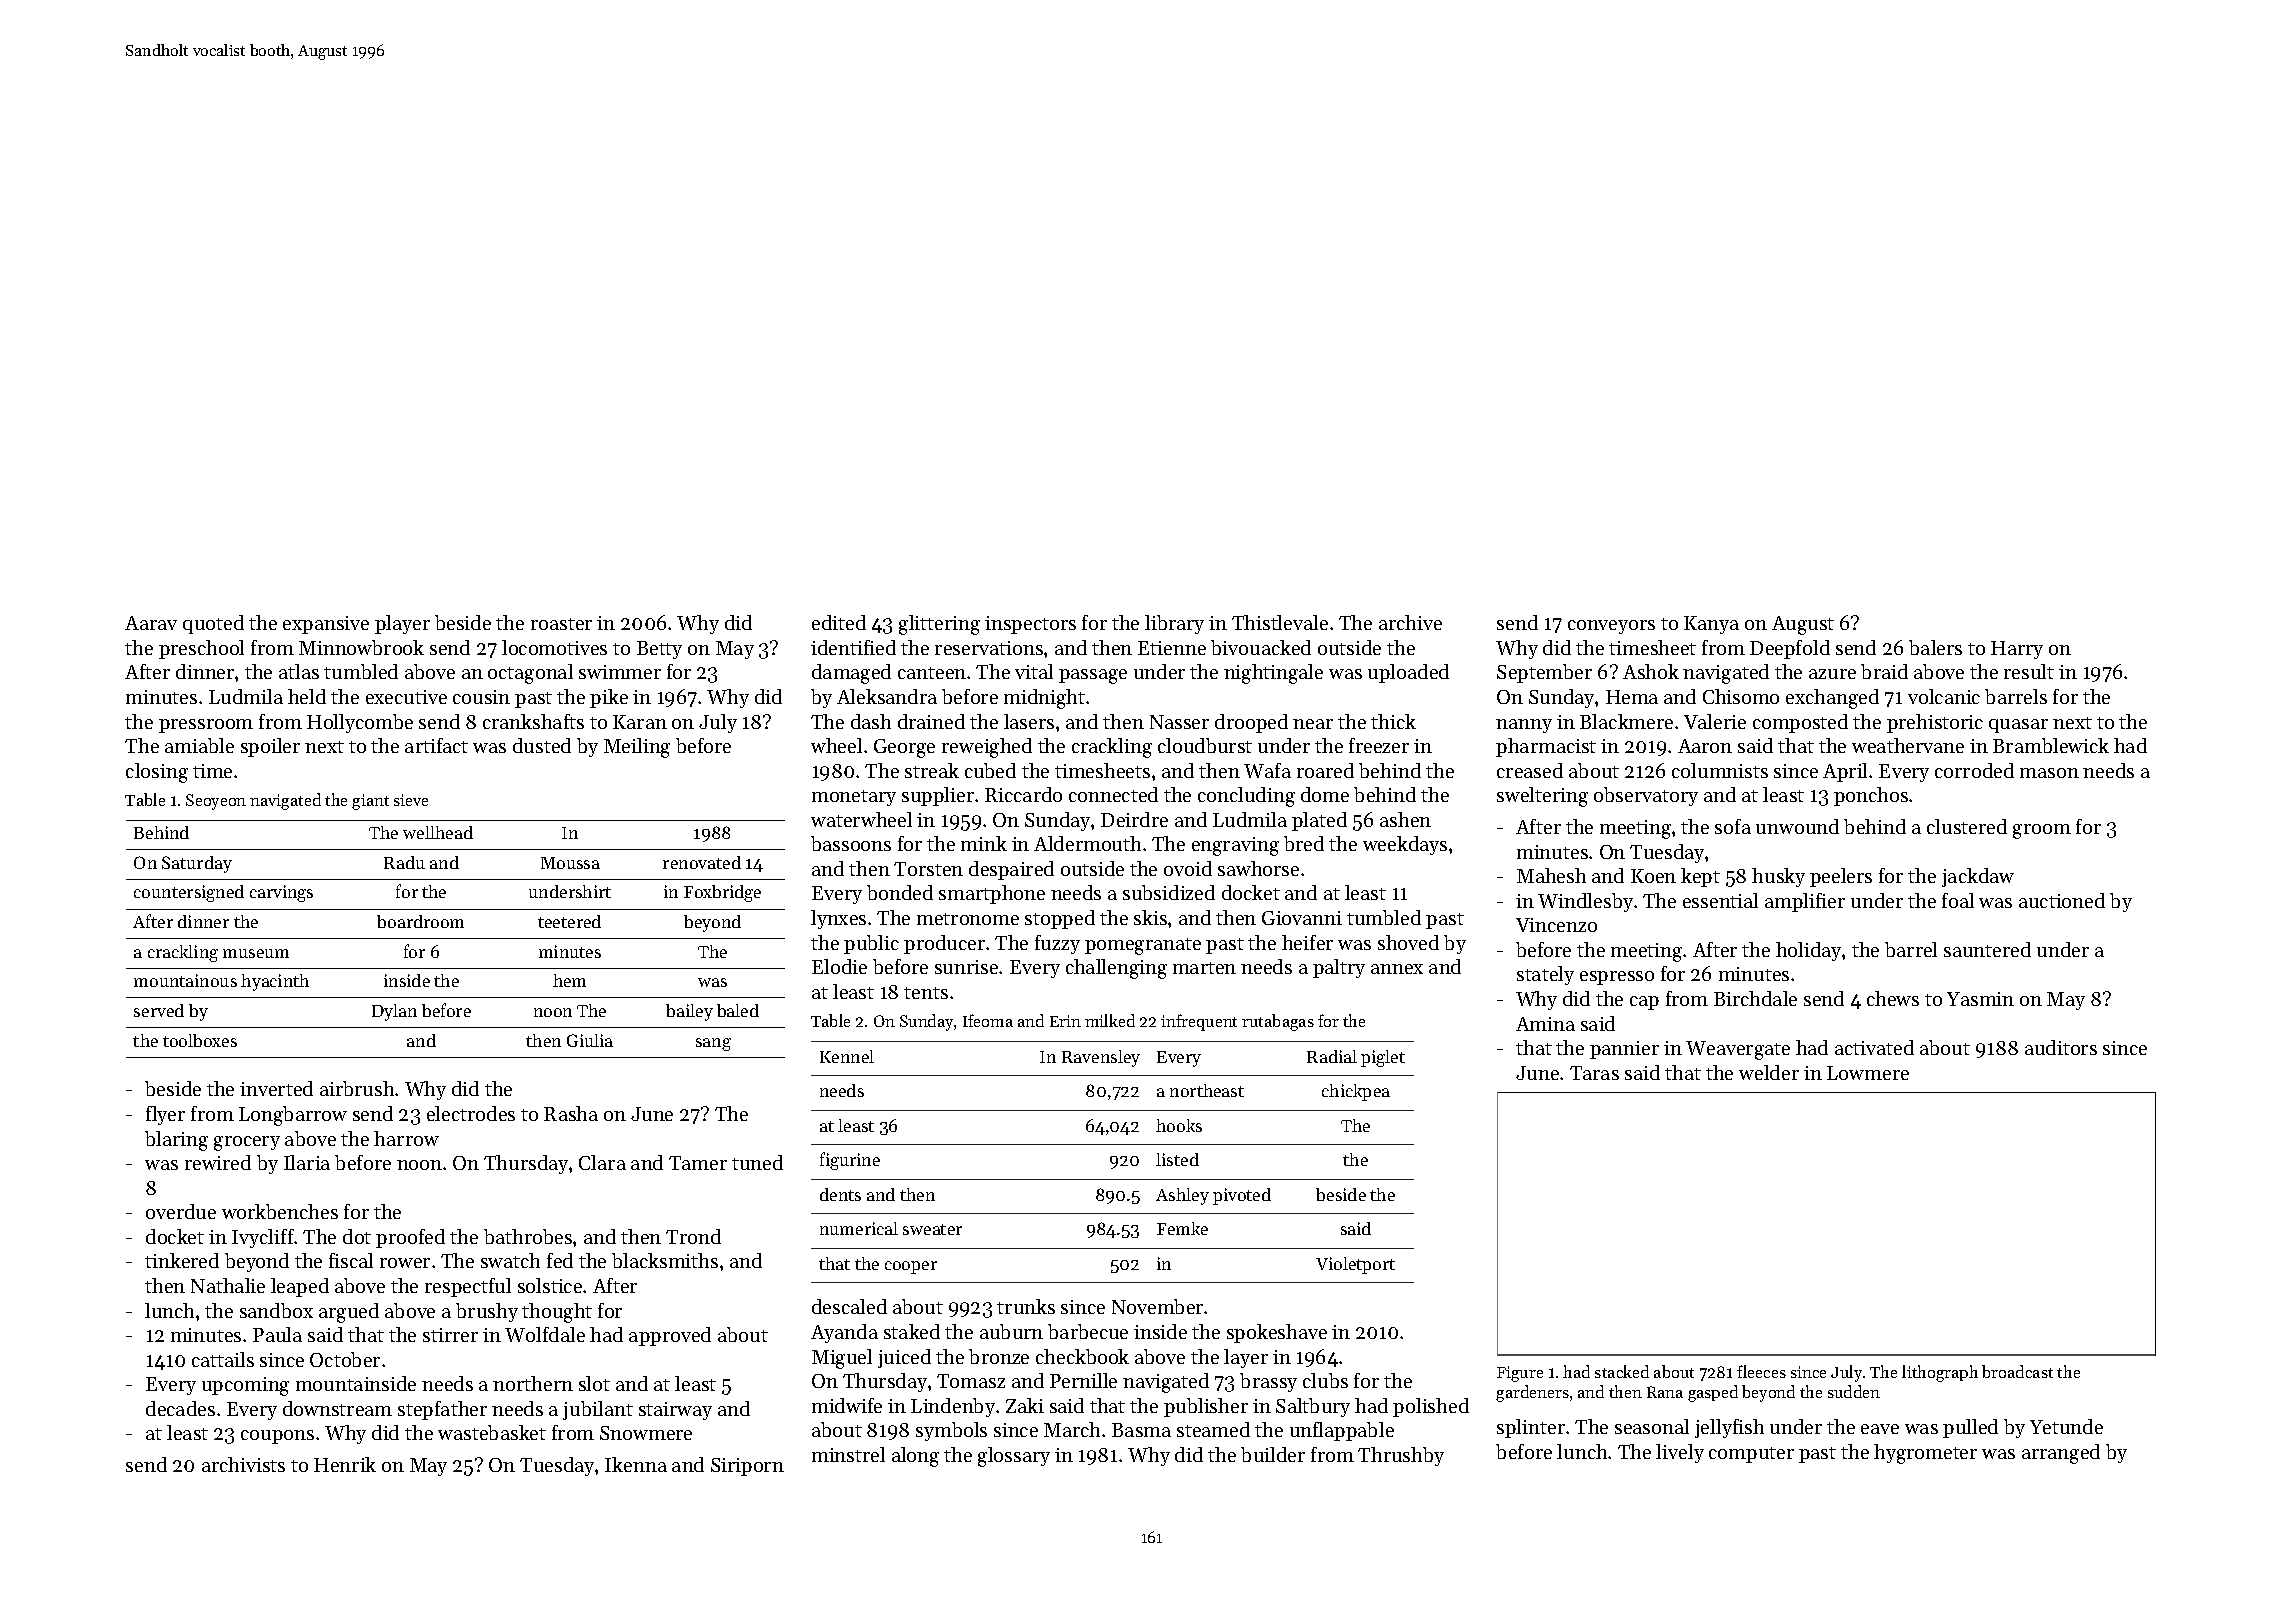 The width and height of the screenshot is (2282, 1614). Describe the element at coordinates (1980, 999) in the screenshot. I see `Yasmin` at that location.
